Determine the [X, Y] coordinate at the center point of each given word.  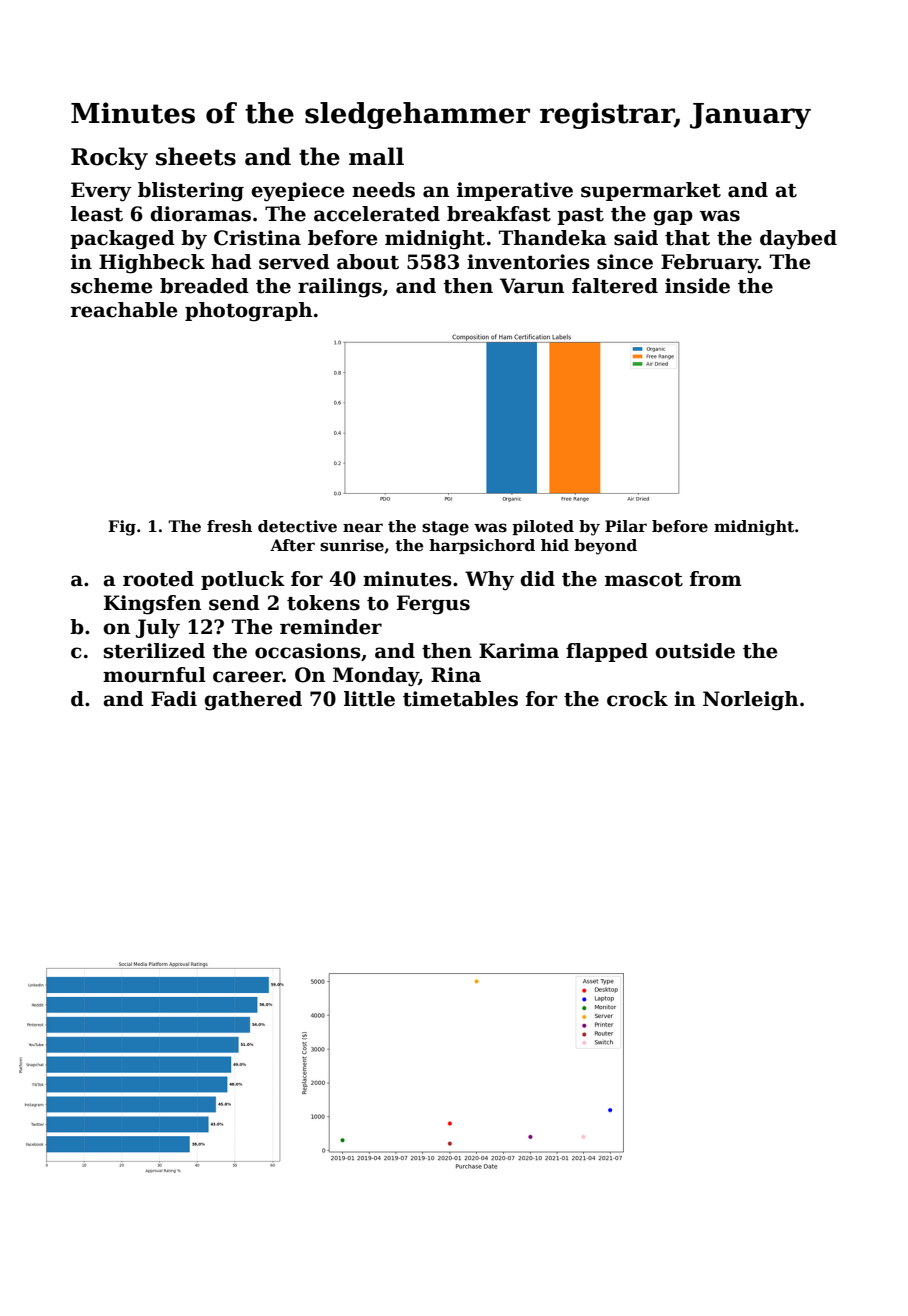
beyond [605, 547]
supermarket [651, 191]
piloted [543, 527]
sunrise [352, 545]
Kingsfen [152, 605]
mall [376, 156]
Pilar [626, 526]
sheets [196, 156]
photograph [248, 312]
